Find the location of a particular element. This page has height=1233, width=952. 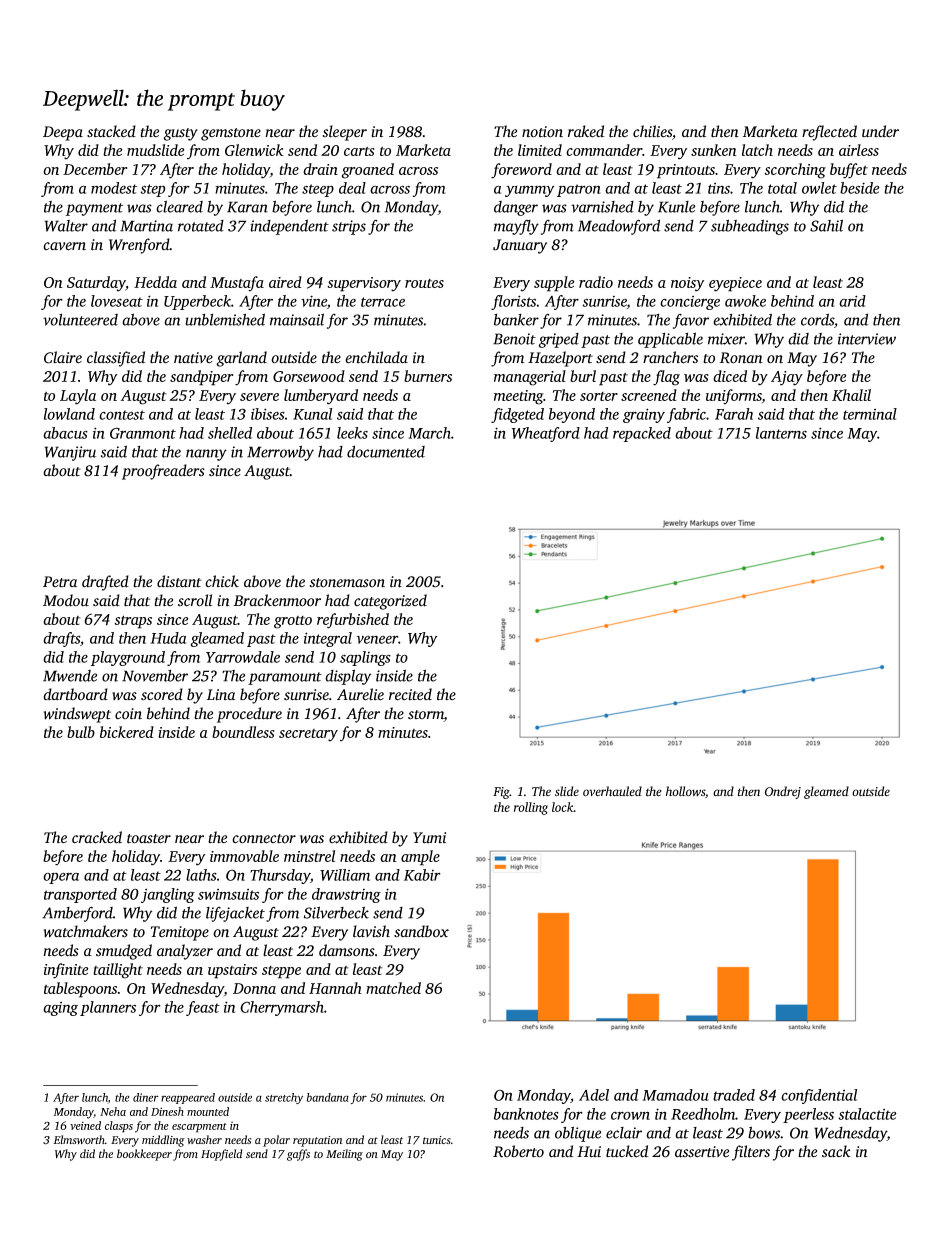

steep is located at coordinates (318, 190).
